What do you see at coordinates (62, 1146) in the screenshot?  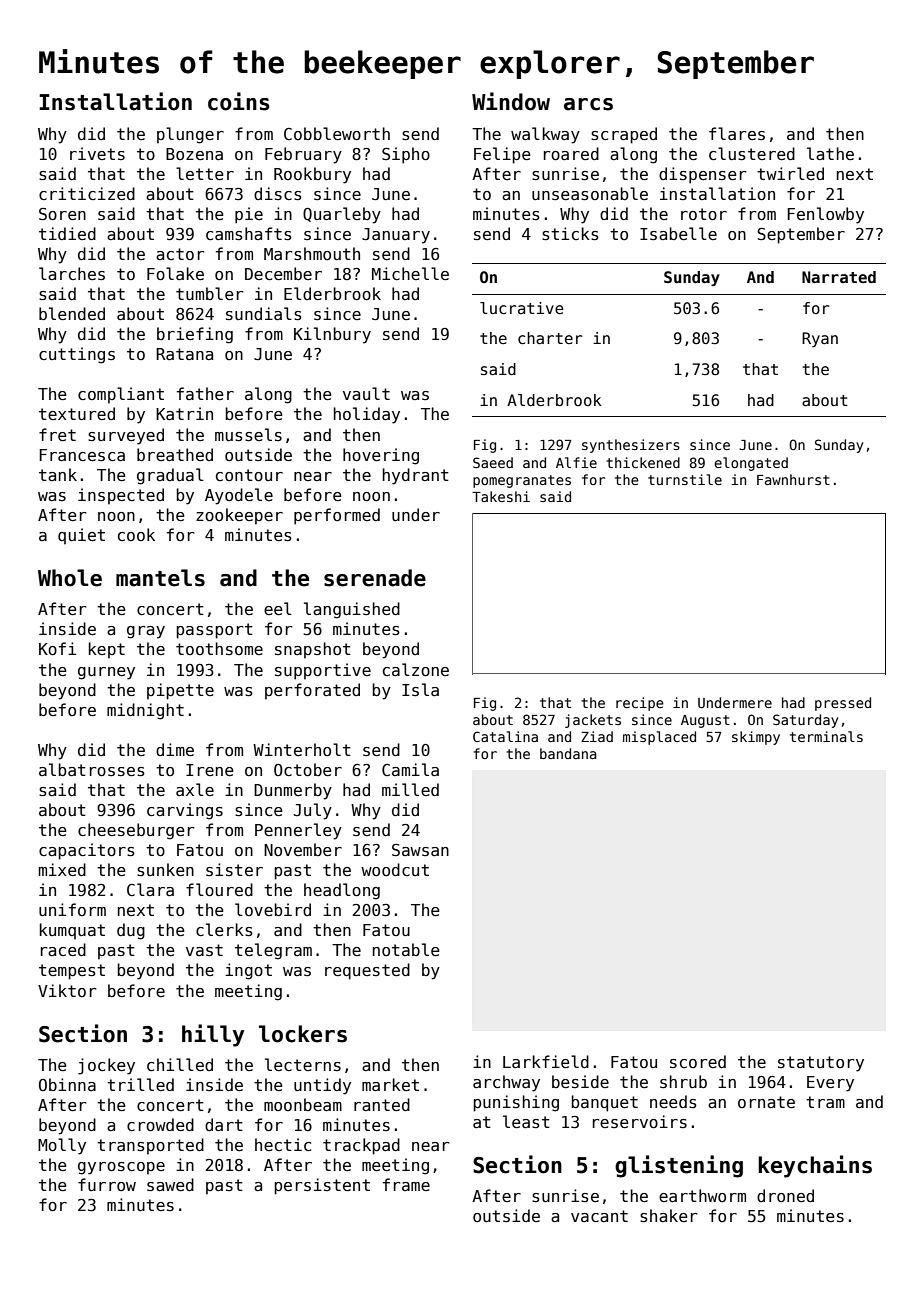 I see `Molly` at bounding box center [62, 1146].
